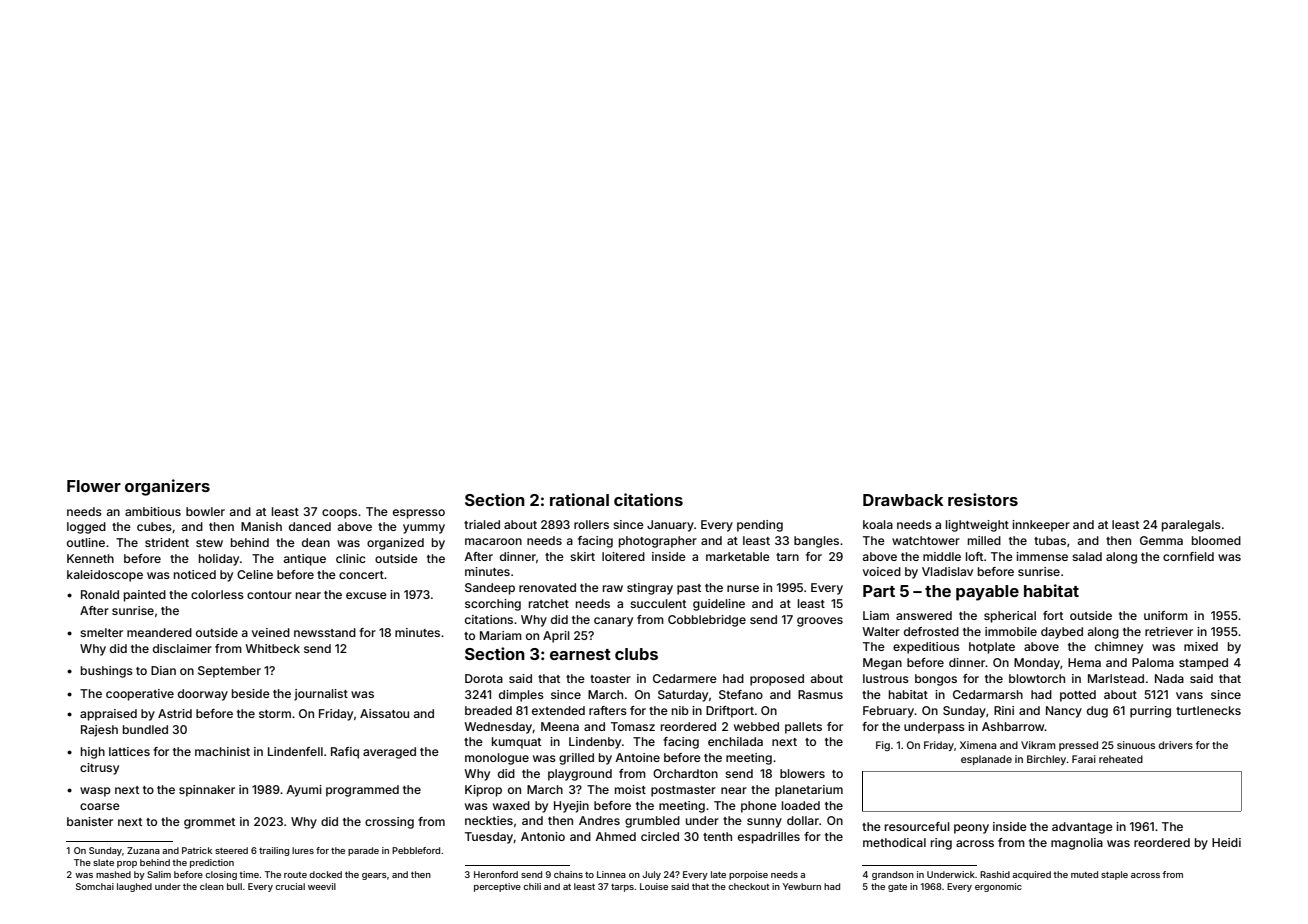 This screenshot has width=1308, height=924. What do you see at coordinates (615, 836) in the screenshot?
I see `Ahmed` at bounding box center [615, 836].
